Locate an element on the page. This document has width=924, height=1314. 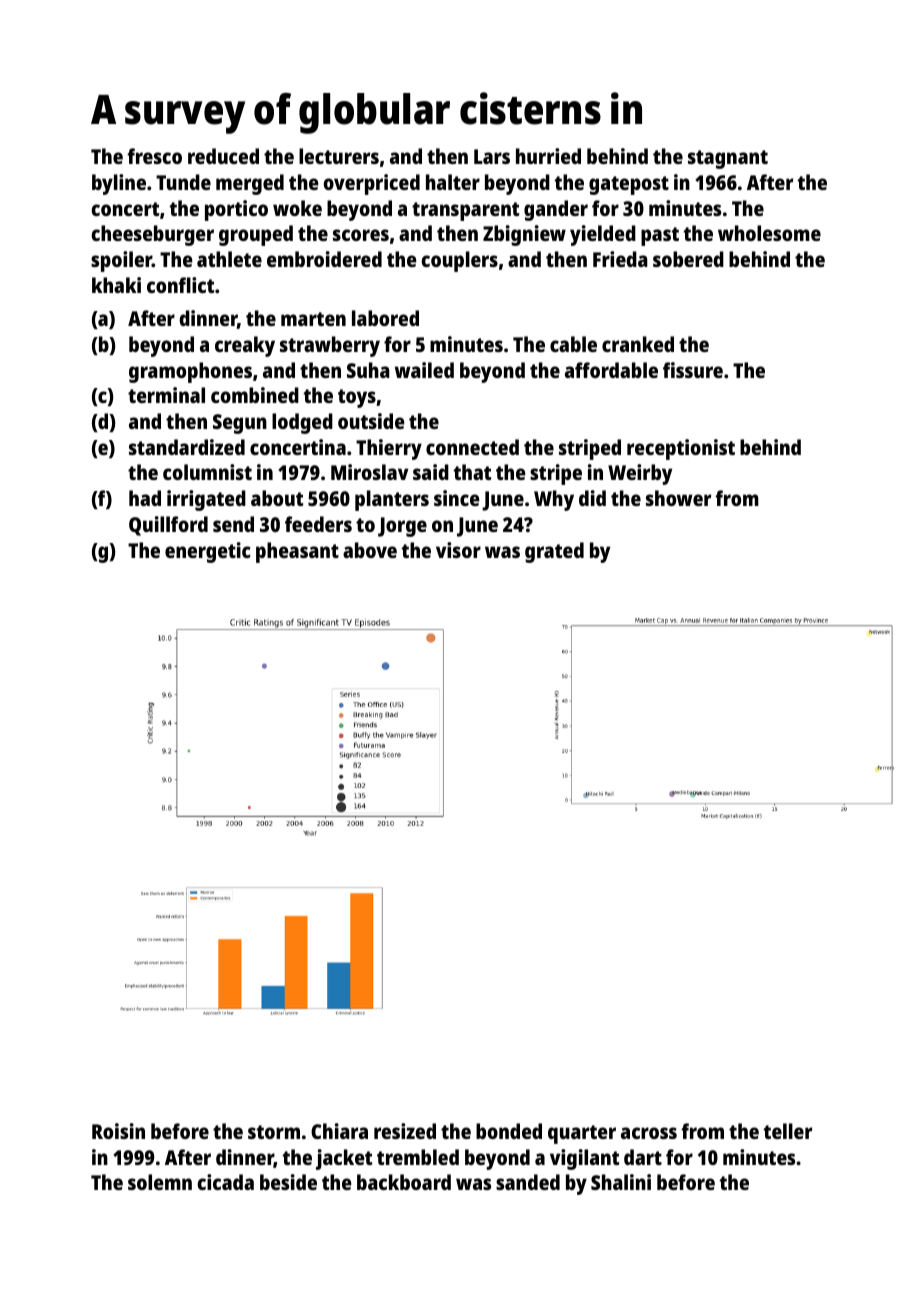
grated is located at coordinates (554, 552).
